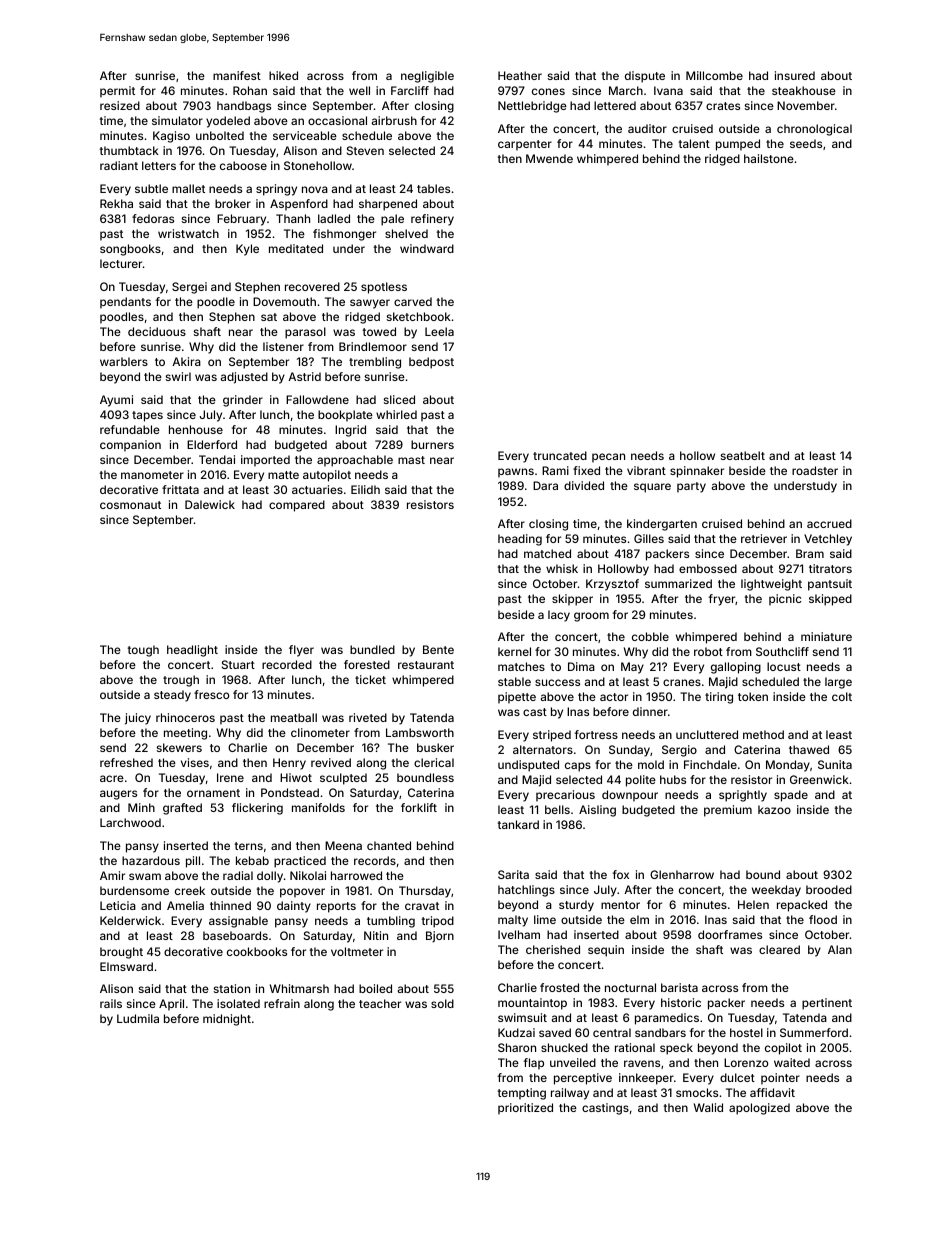 The image size is (952, 1233). I want to click on Mwende, so click(549, 158).
